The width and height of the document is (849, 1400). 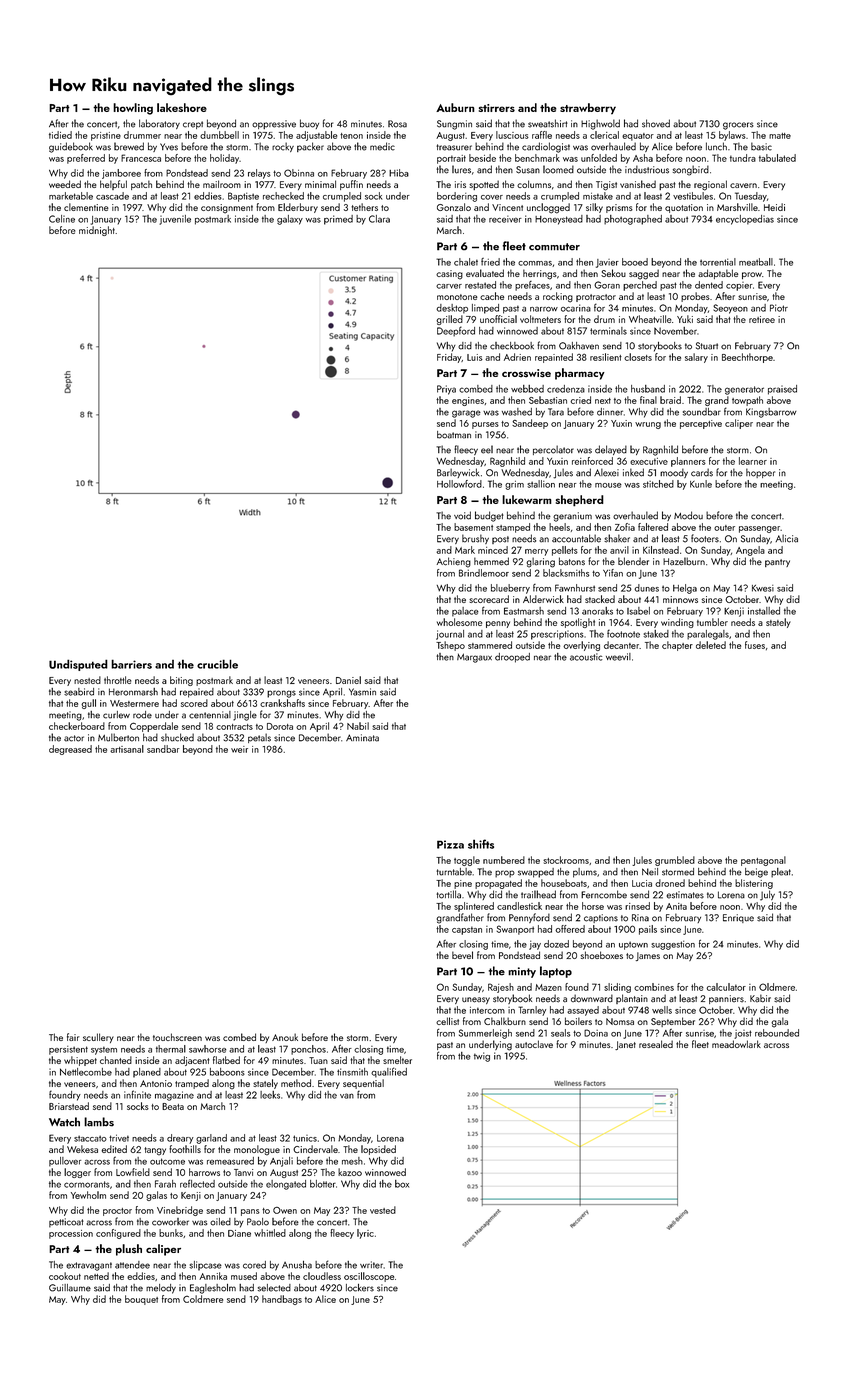 I want to click on stirrers, so click(x=497, y=108).
